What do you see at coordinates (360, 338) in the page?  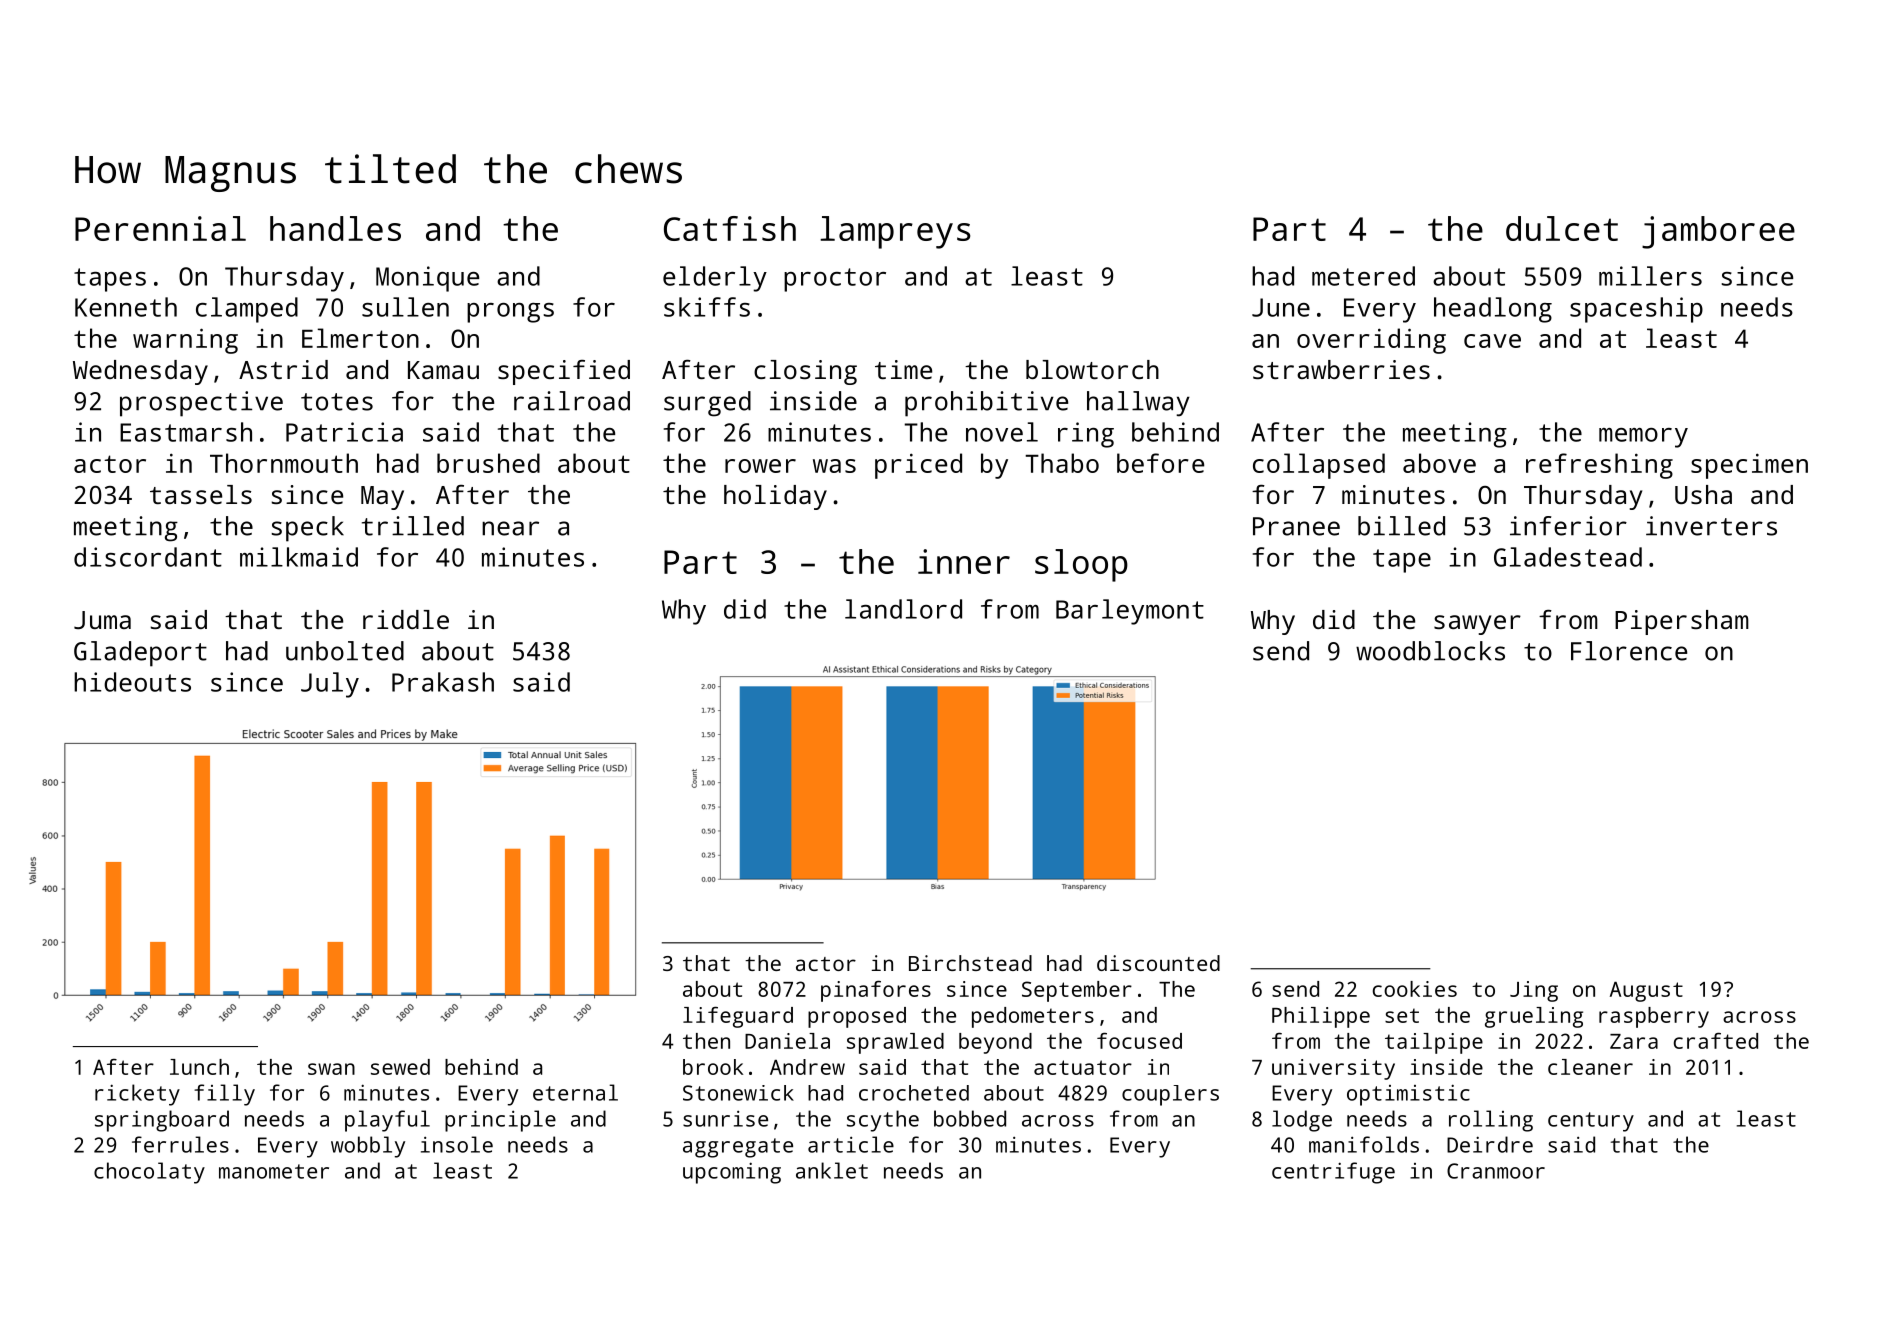 I see `Elmerton` at bounding box center [360, 338].
